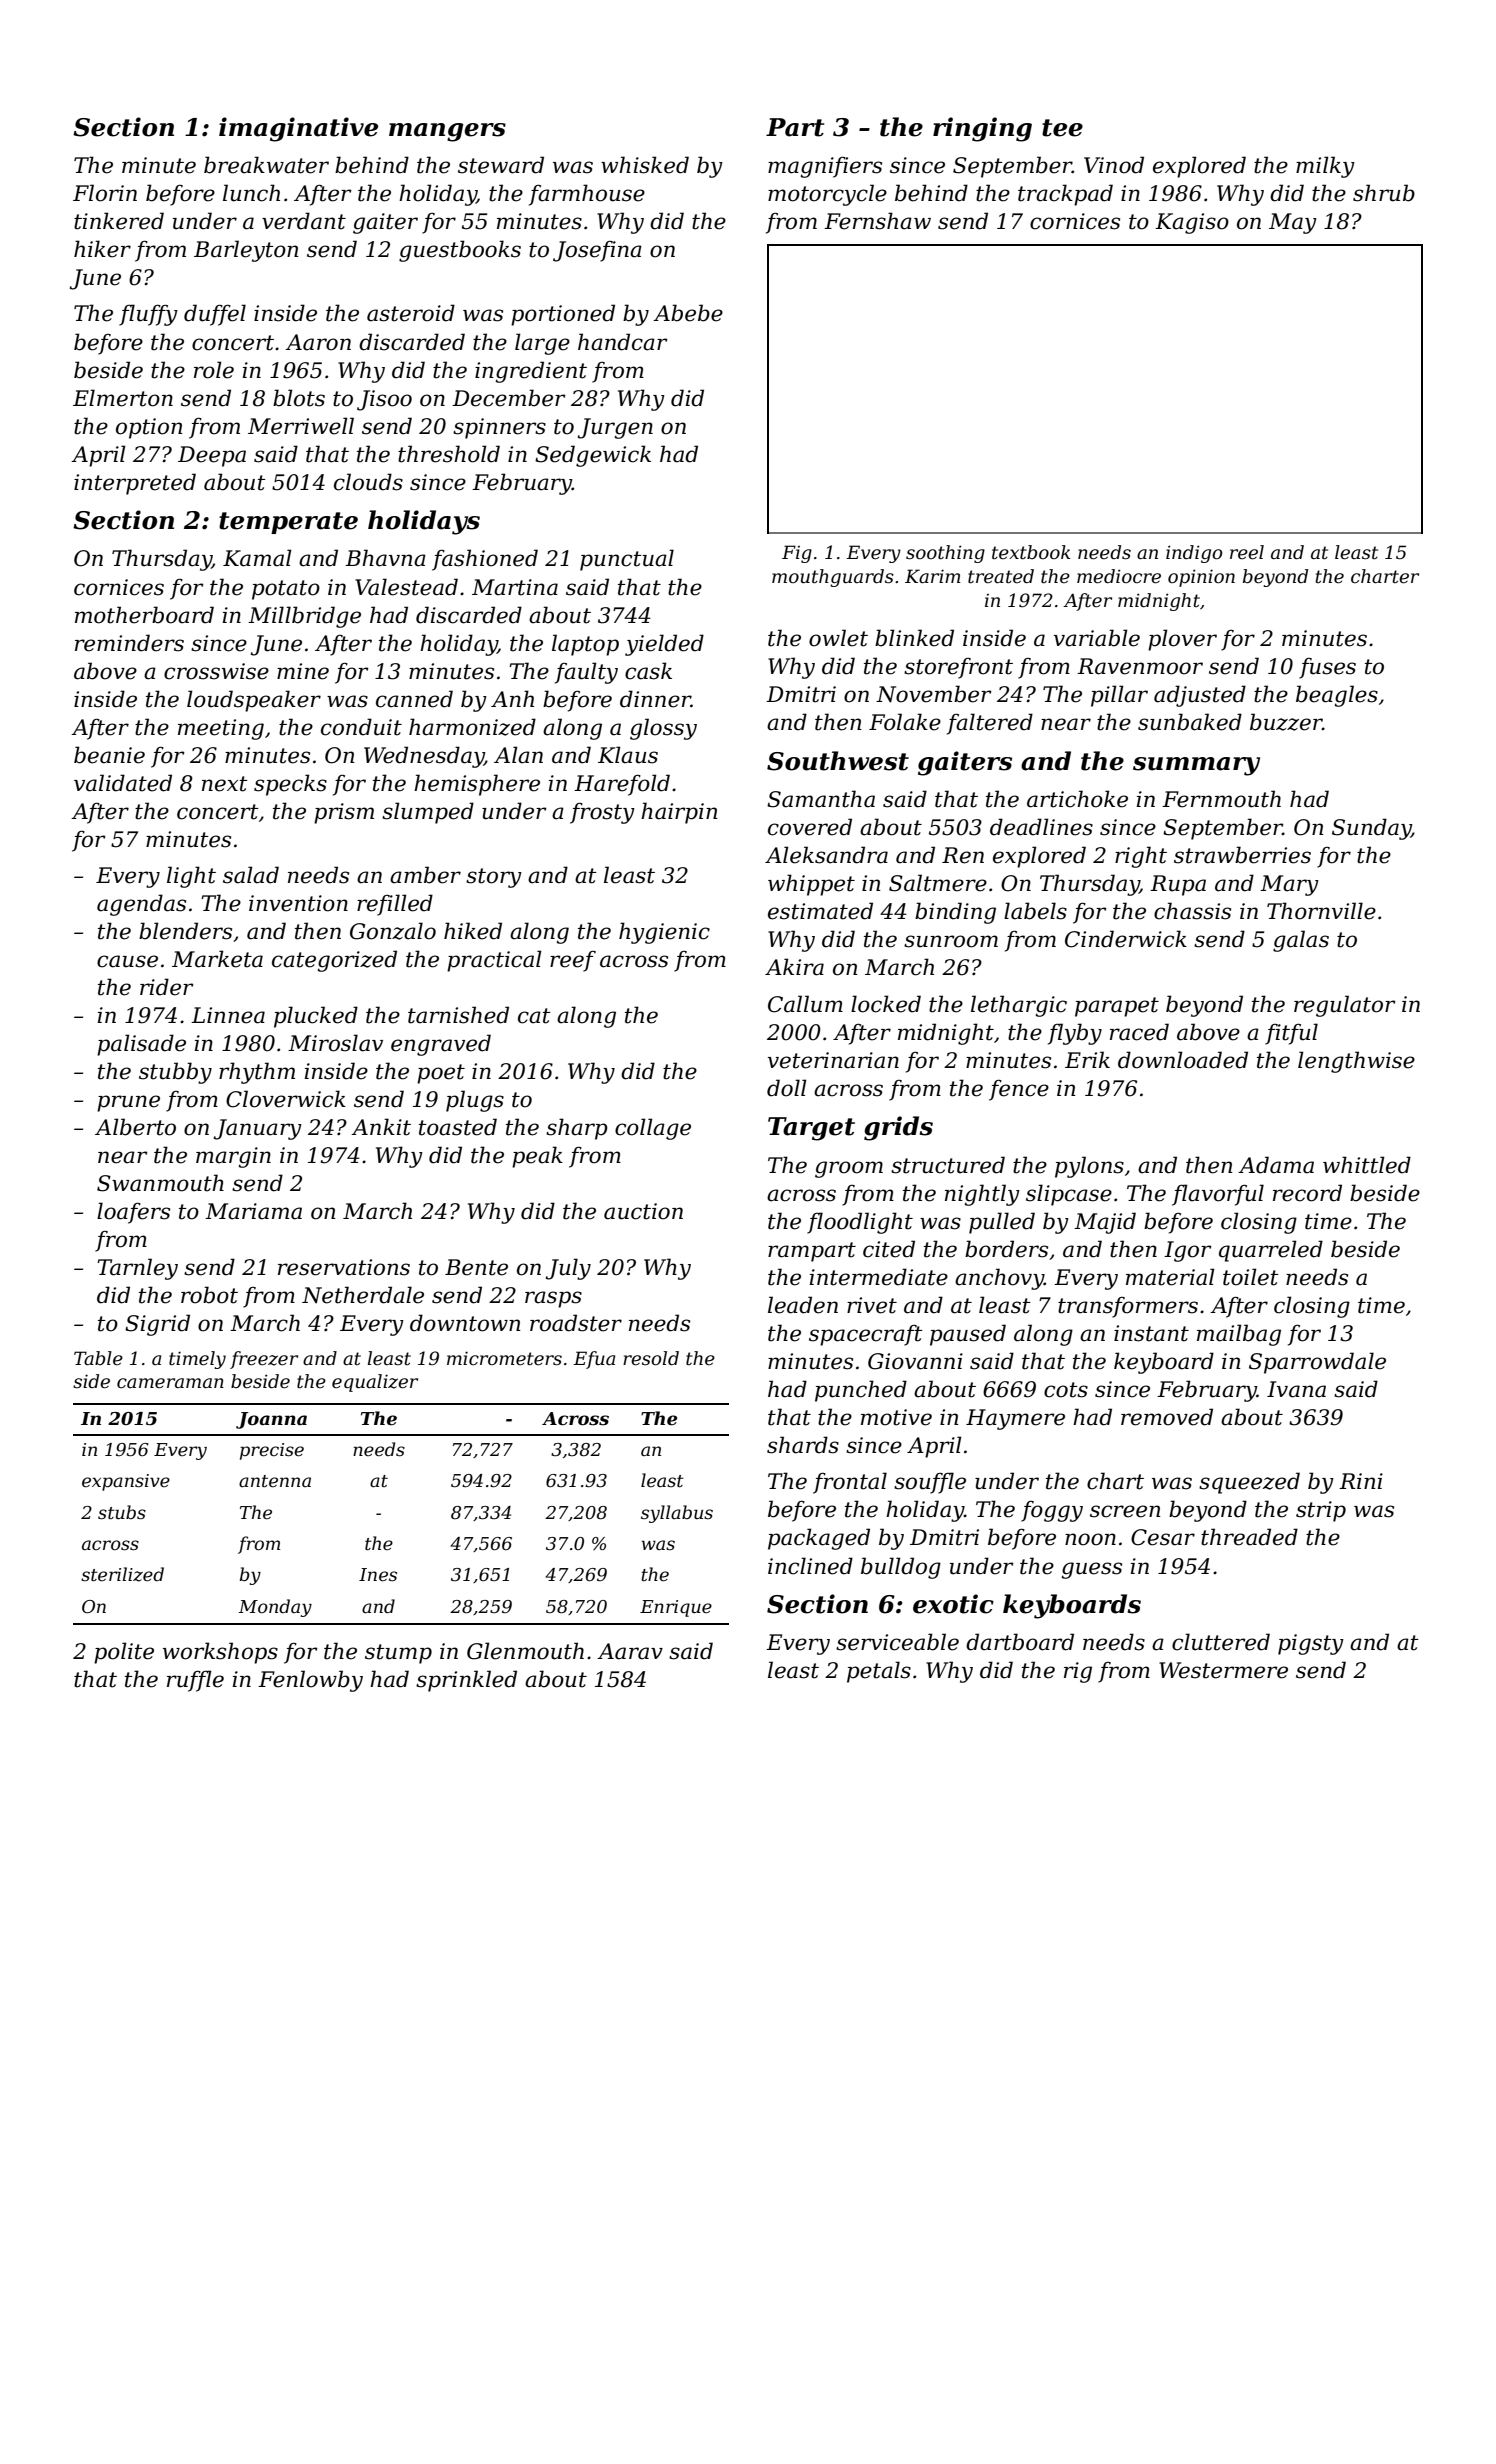 The image size is (1496, 2464). What do you see at coordinates (1223, 1670) in the document?
I see `Westermere` at bounding box center [1223, 1670].
